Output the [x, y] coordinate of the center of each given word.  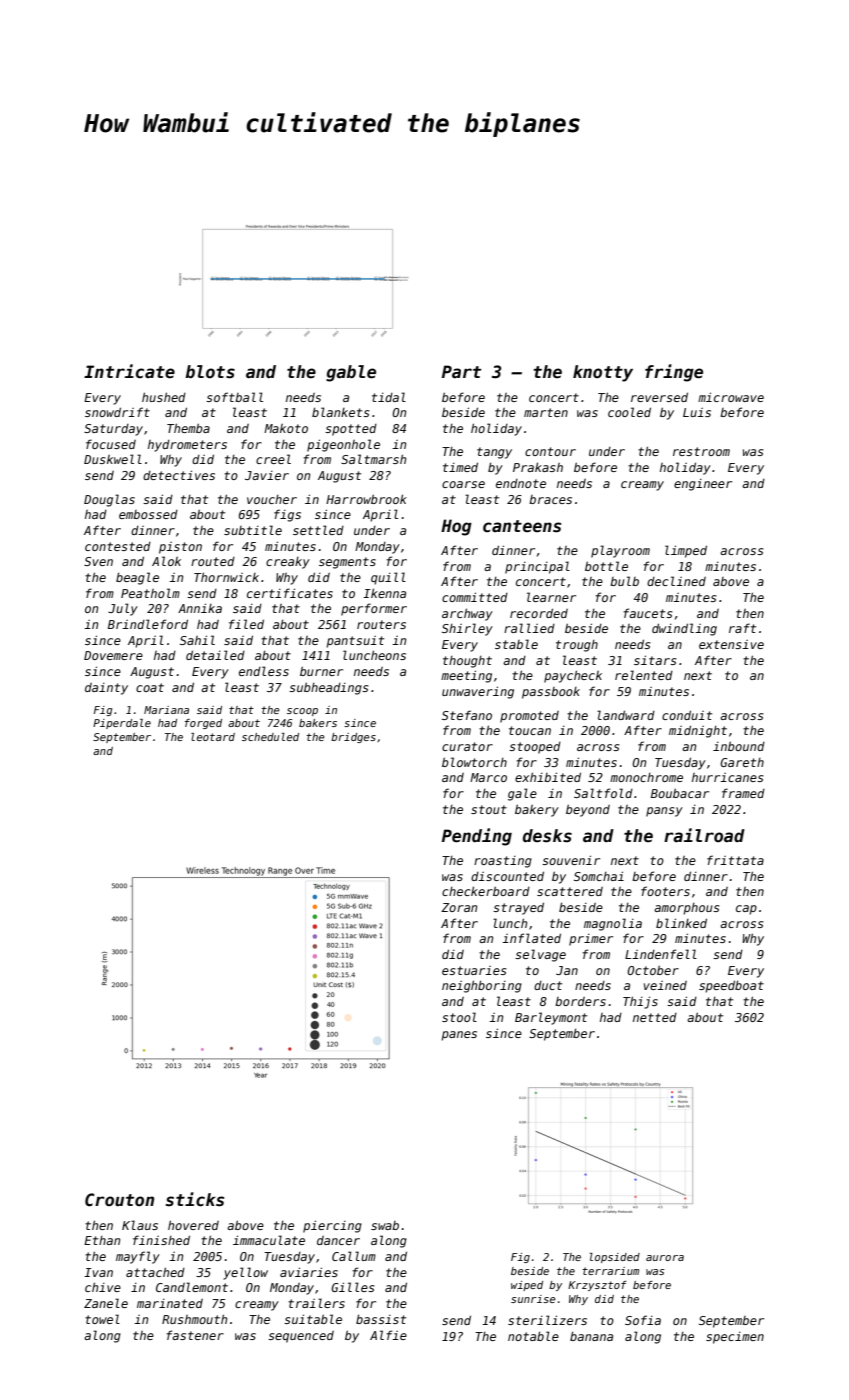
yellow [245, 1273]
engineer [703, 485]
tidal [389, 397]
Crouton [119, 1200]
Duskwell [113, 459]
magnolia [613, 924]
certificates [290, 593]
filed [246, 624]
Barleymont [551, 1018]
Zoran [459, 907]
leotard [213, 737]
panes [459, 1036]
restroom [701, 451]
